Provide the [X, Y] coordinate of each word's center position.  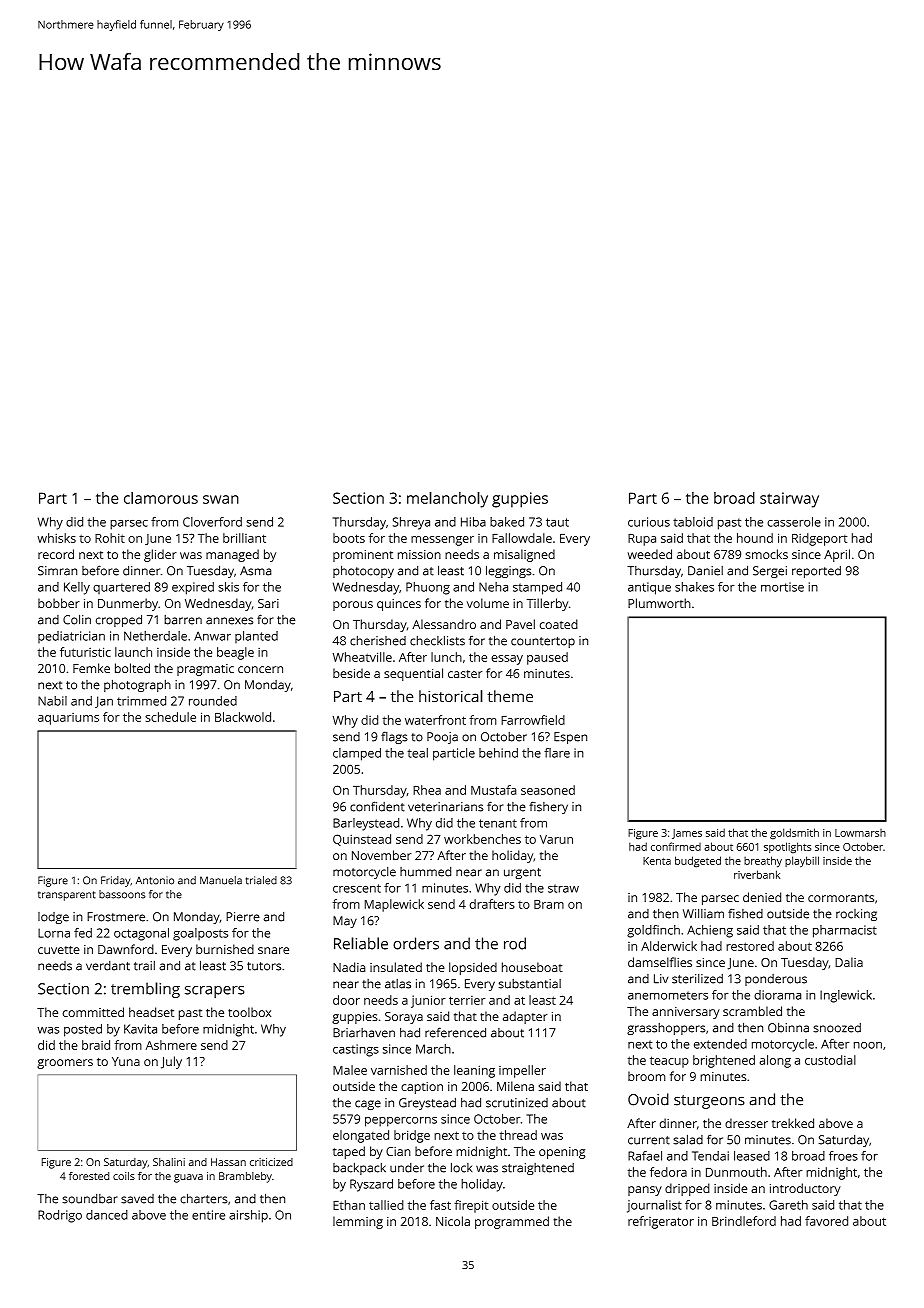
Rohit [110, 538]
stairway [789, 500]
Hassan [228, 1162]
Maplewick [394, 905]
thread [518, 1135]
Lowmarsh [860, 833]
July [171, 1062]
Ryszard [371, 1185]
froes [843, 1156]
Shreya [411, 523]
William [703, 914]
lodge [53, 918]
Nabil [52, 701]
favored [826, 1221]
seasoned [548, 790]
